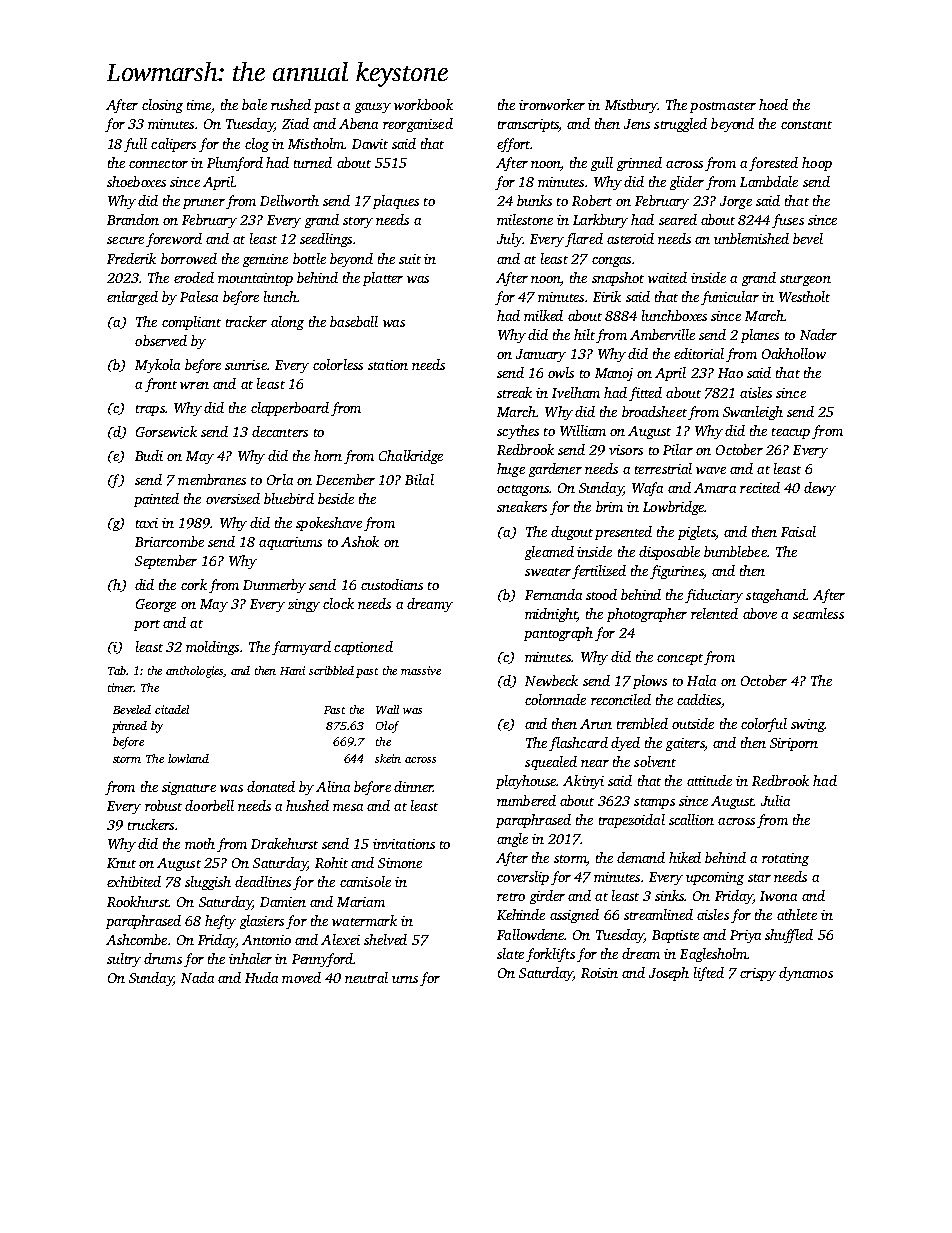  Describe the element at coordinates (797, 914) in the image. I see `athlete` at that location.
